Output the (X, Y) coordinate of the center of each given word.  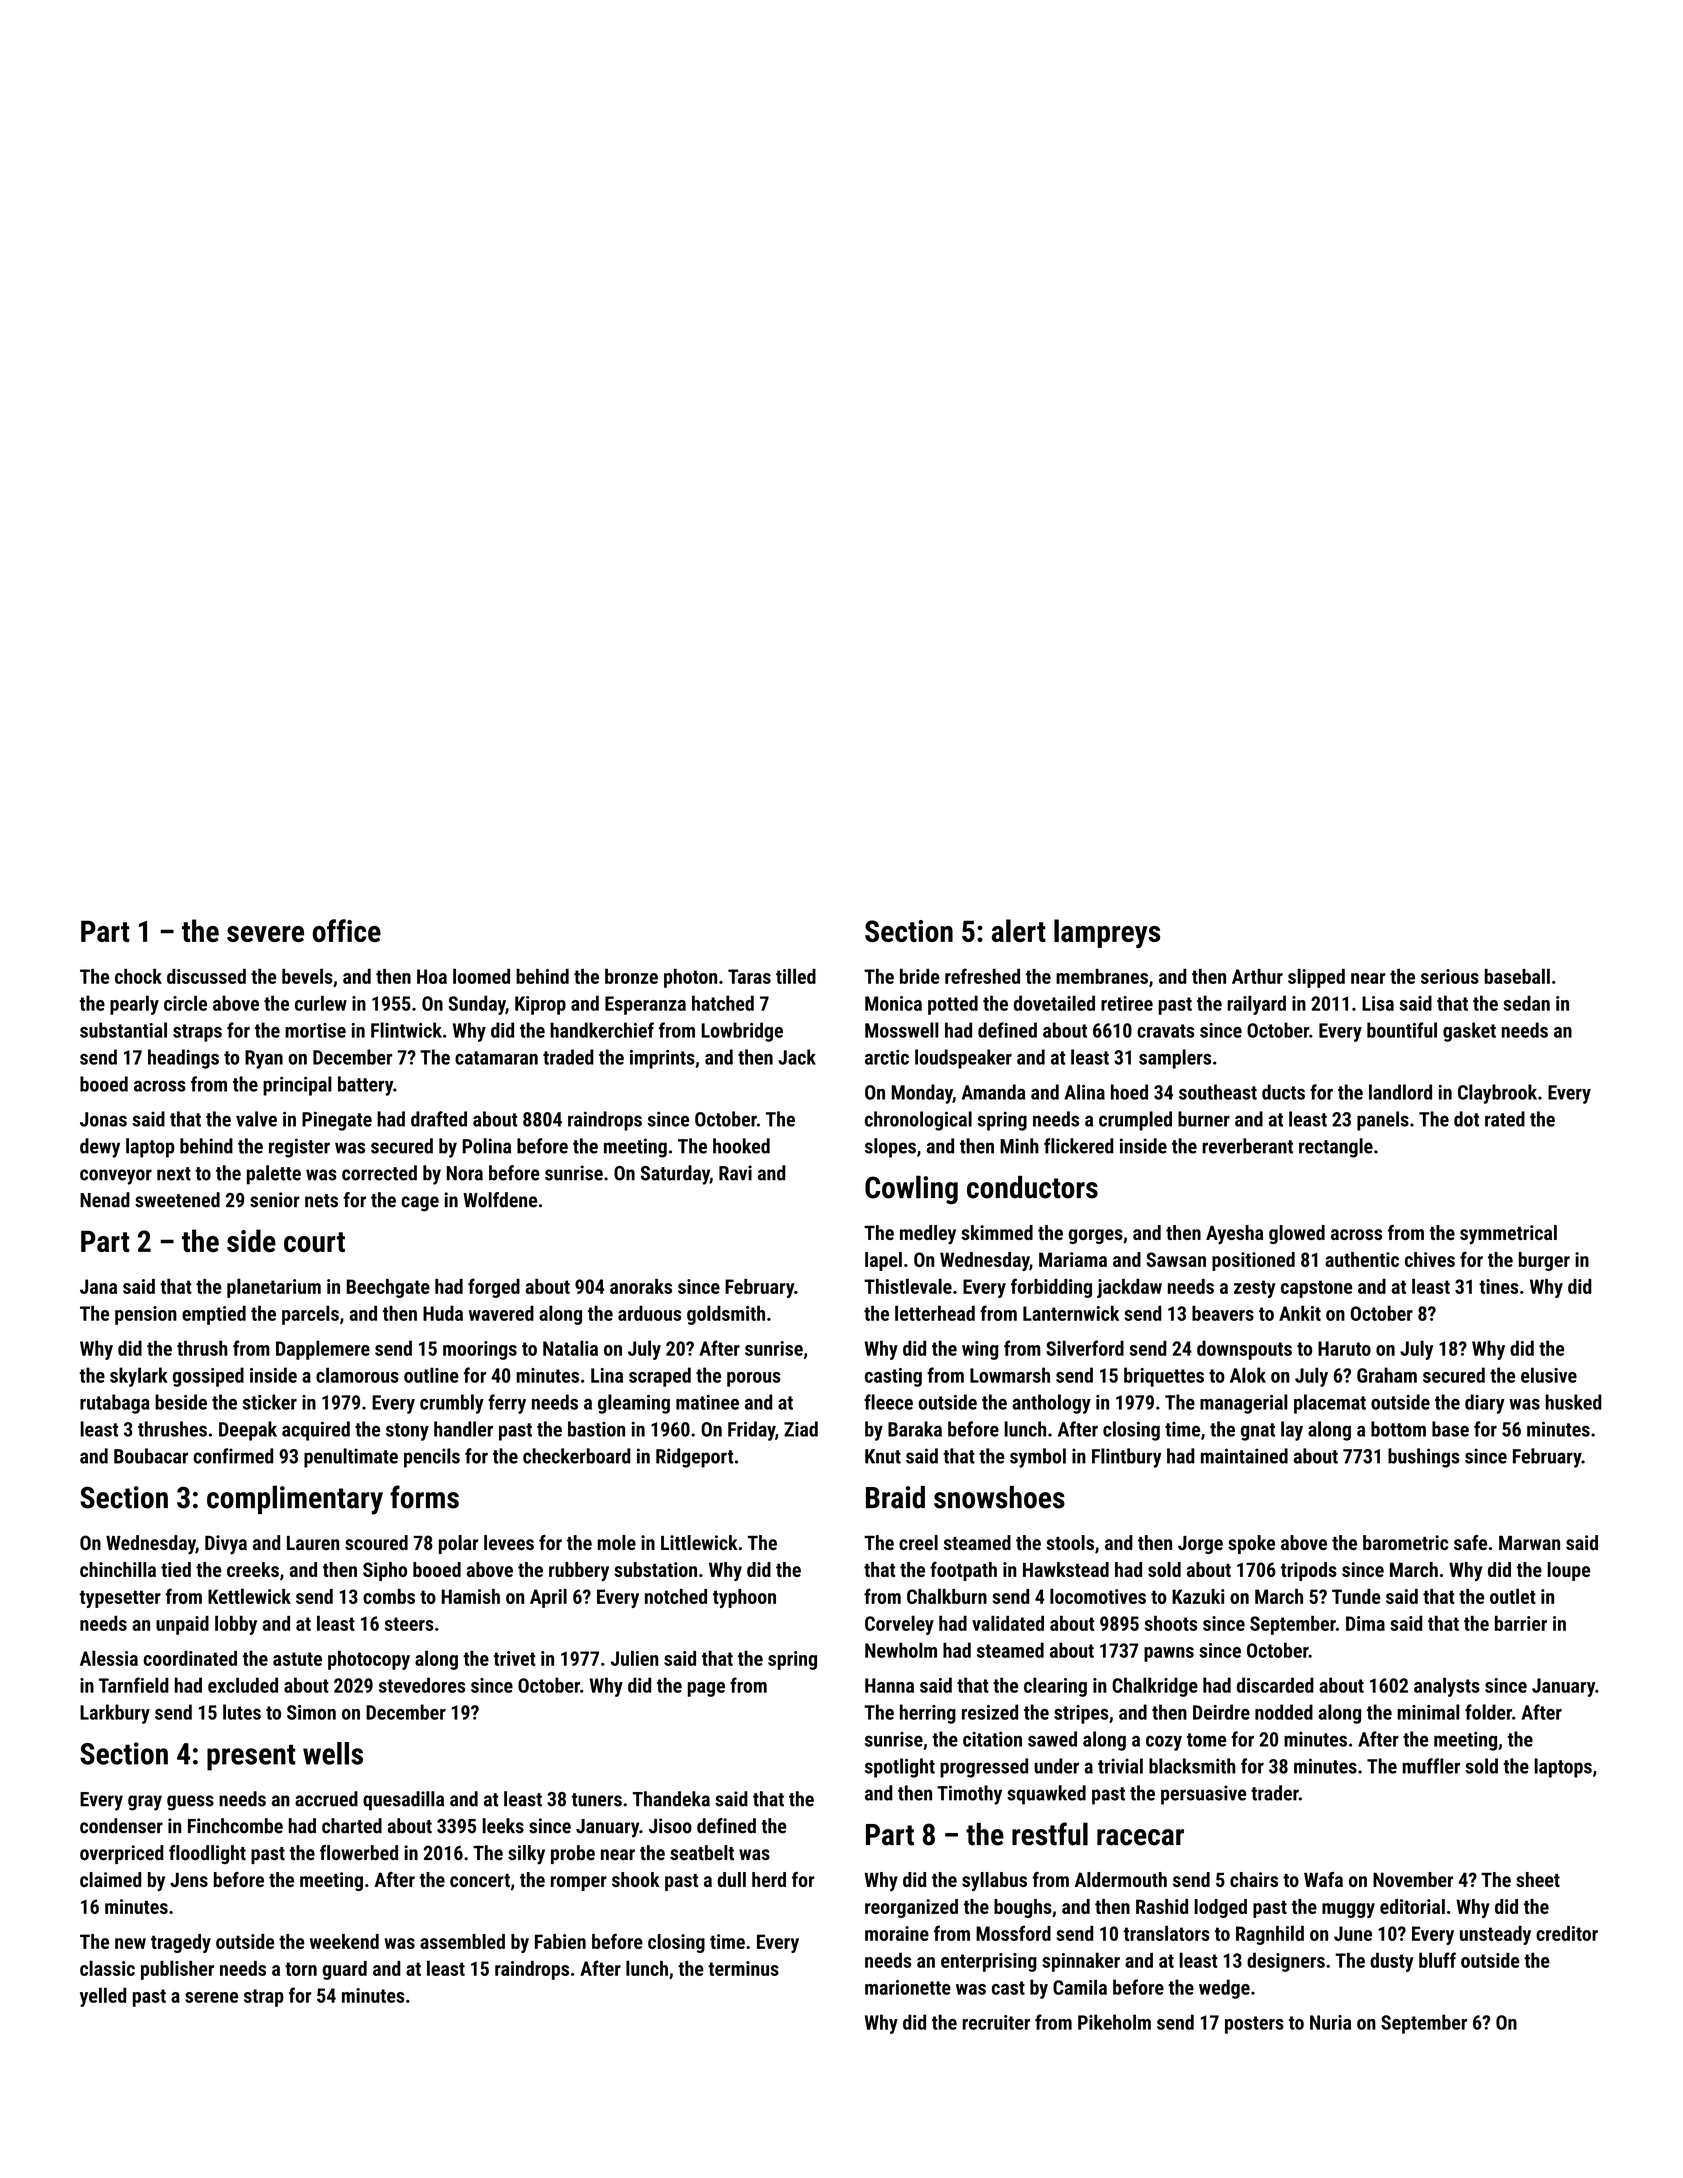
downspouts (1244, 1350)
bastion (596, 1429)
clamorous (357, 1375)
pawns (1169, 1654)
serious (1450, 976)
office (347, 930)
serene (211, 1997)
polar (459, 1544)
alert (1019, 930)
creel (918, 1542)
